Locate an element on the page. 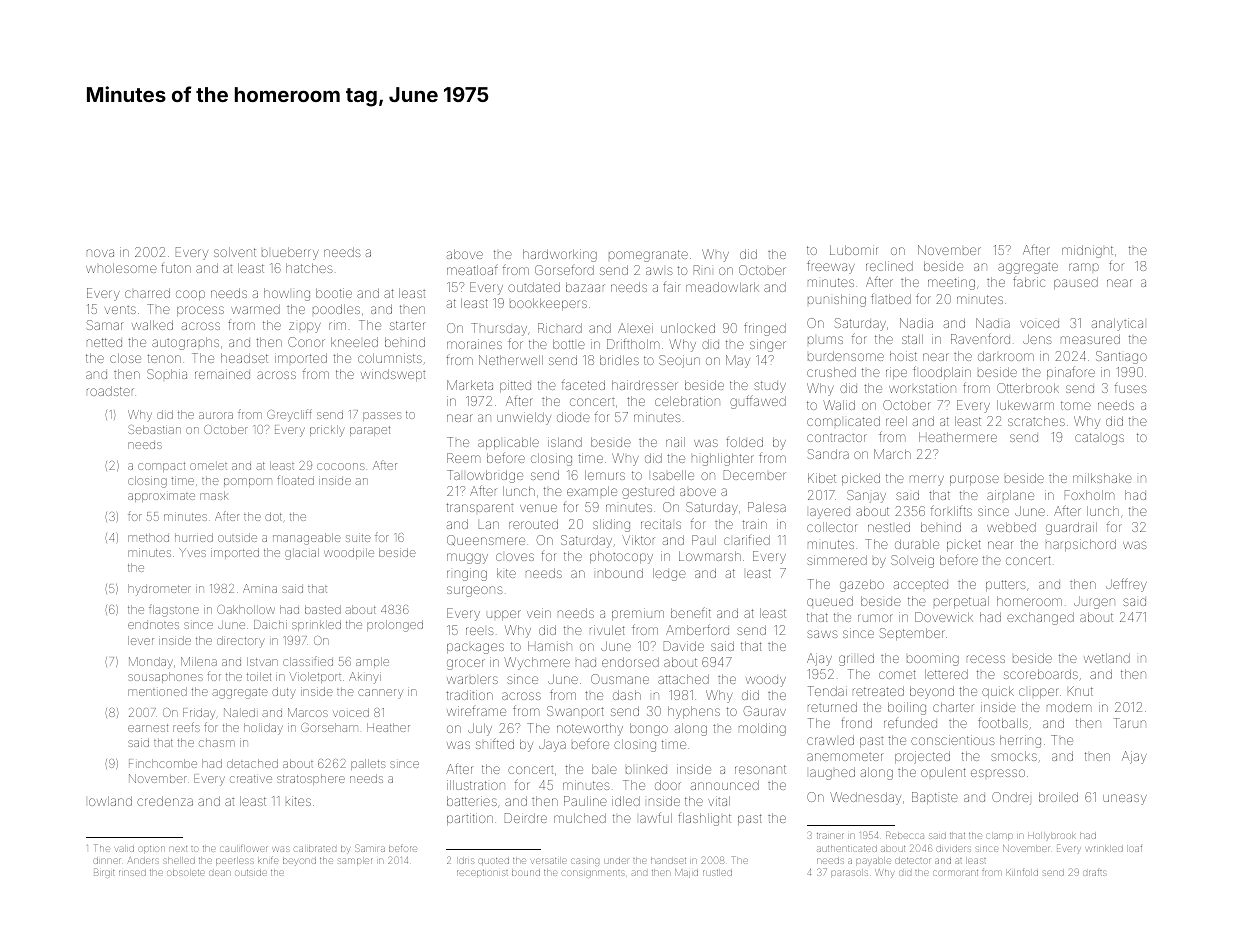  windswept is located at coordinates (393, 375).
